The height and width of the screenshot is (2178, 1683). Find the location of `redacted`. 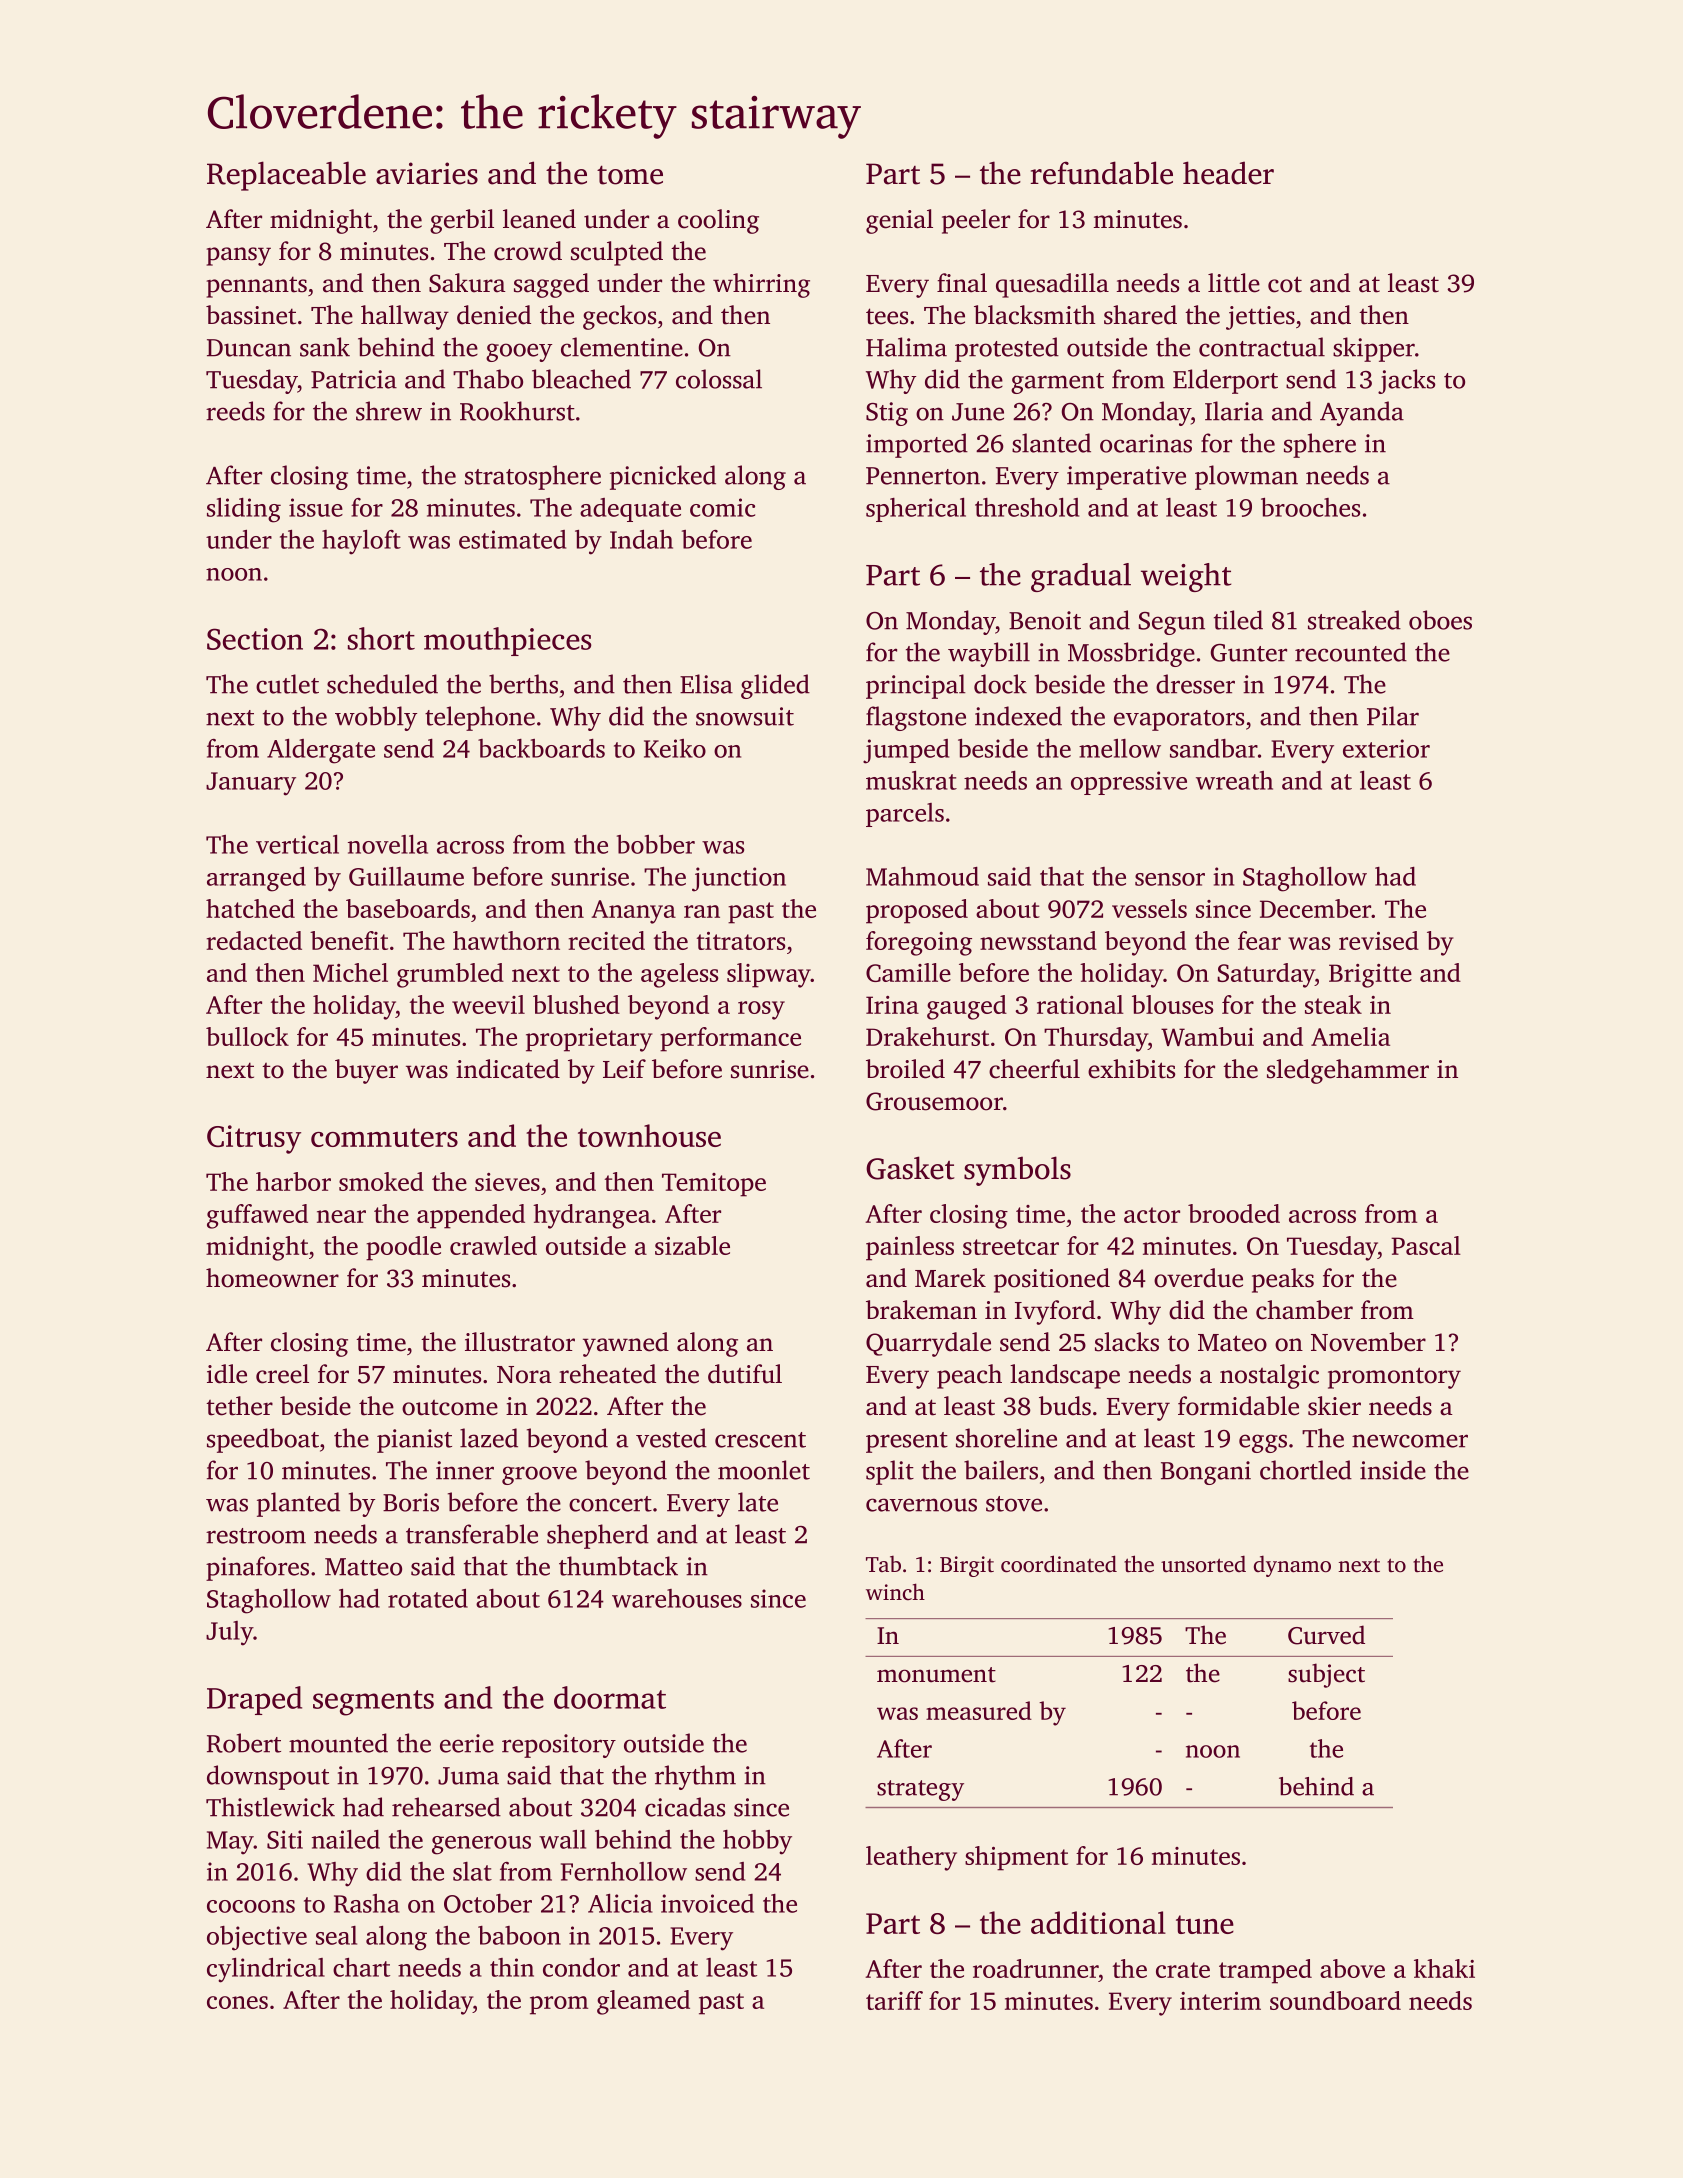

redacted is located at coordinates (254, 940).
